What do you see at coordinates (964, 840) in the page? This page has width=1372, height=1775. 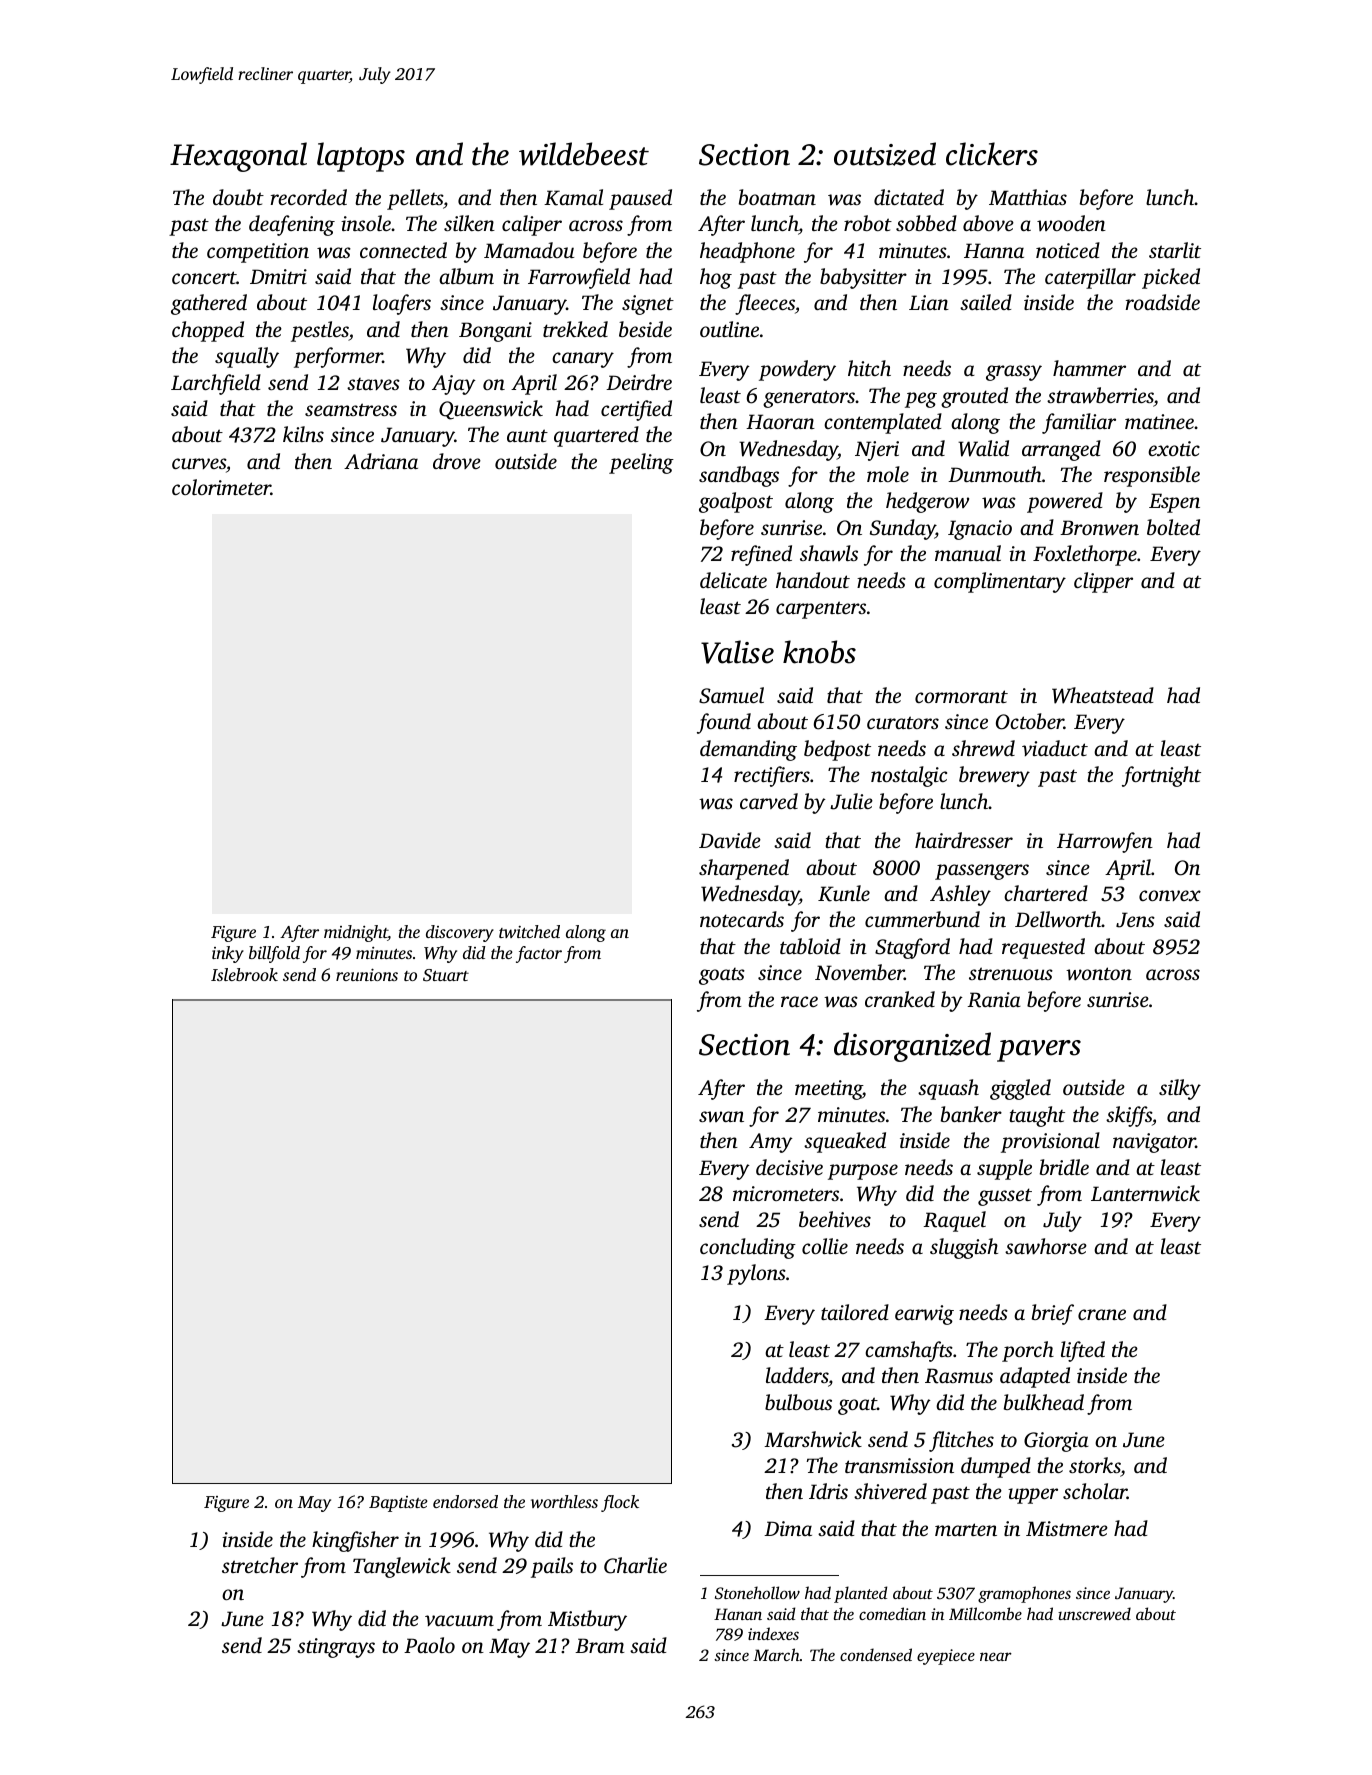 I see `hairdresser` at bounding box center [964, 840].
